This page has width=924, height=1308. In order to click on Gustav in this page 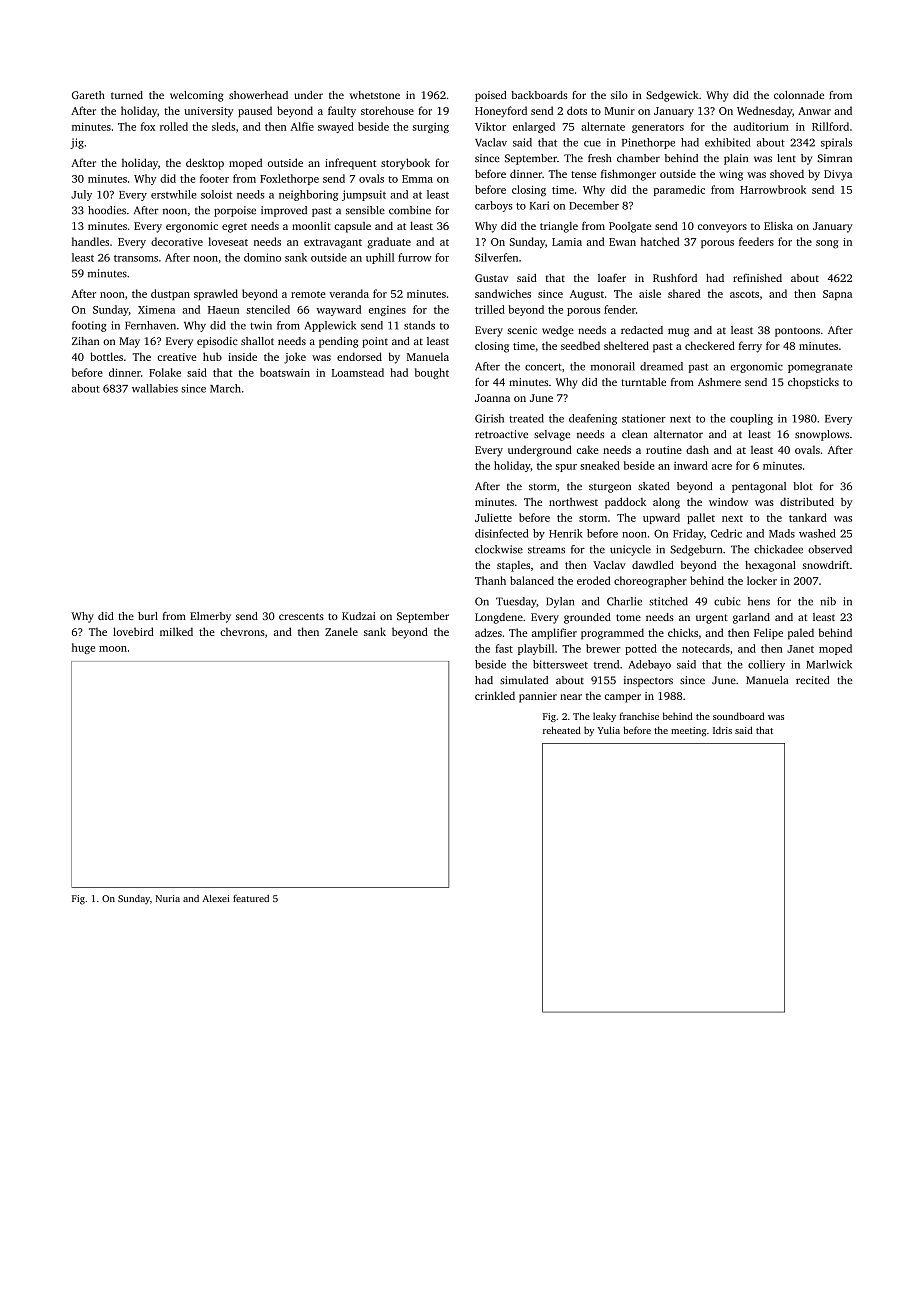, I will do `click(491, 278)`.
